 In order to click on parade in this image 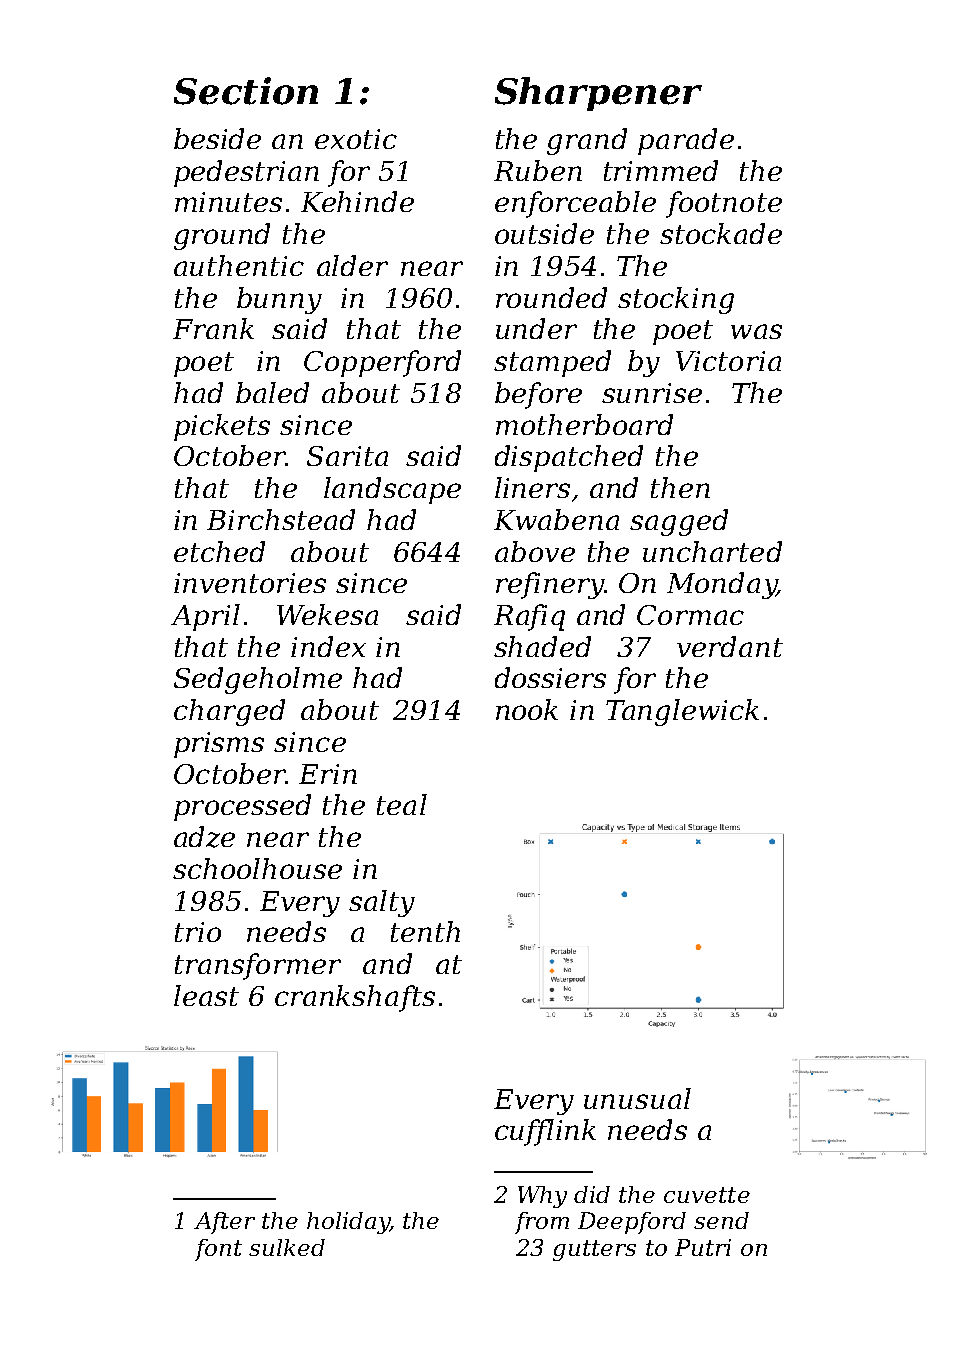, I will do `click(686, 141)`.
